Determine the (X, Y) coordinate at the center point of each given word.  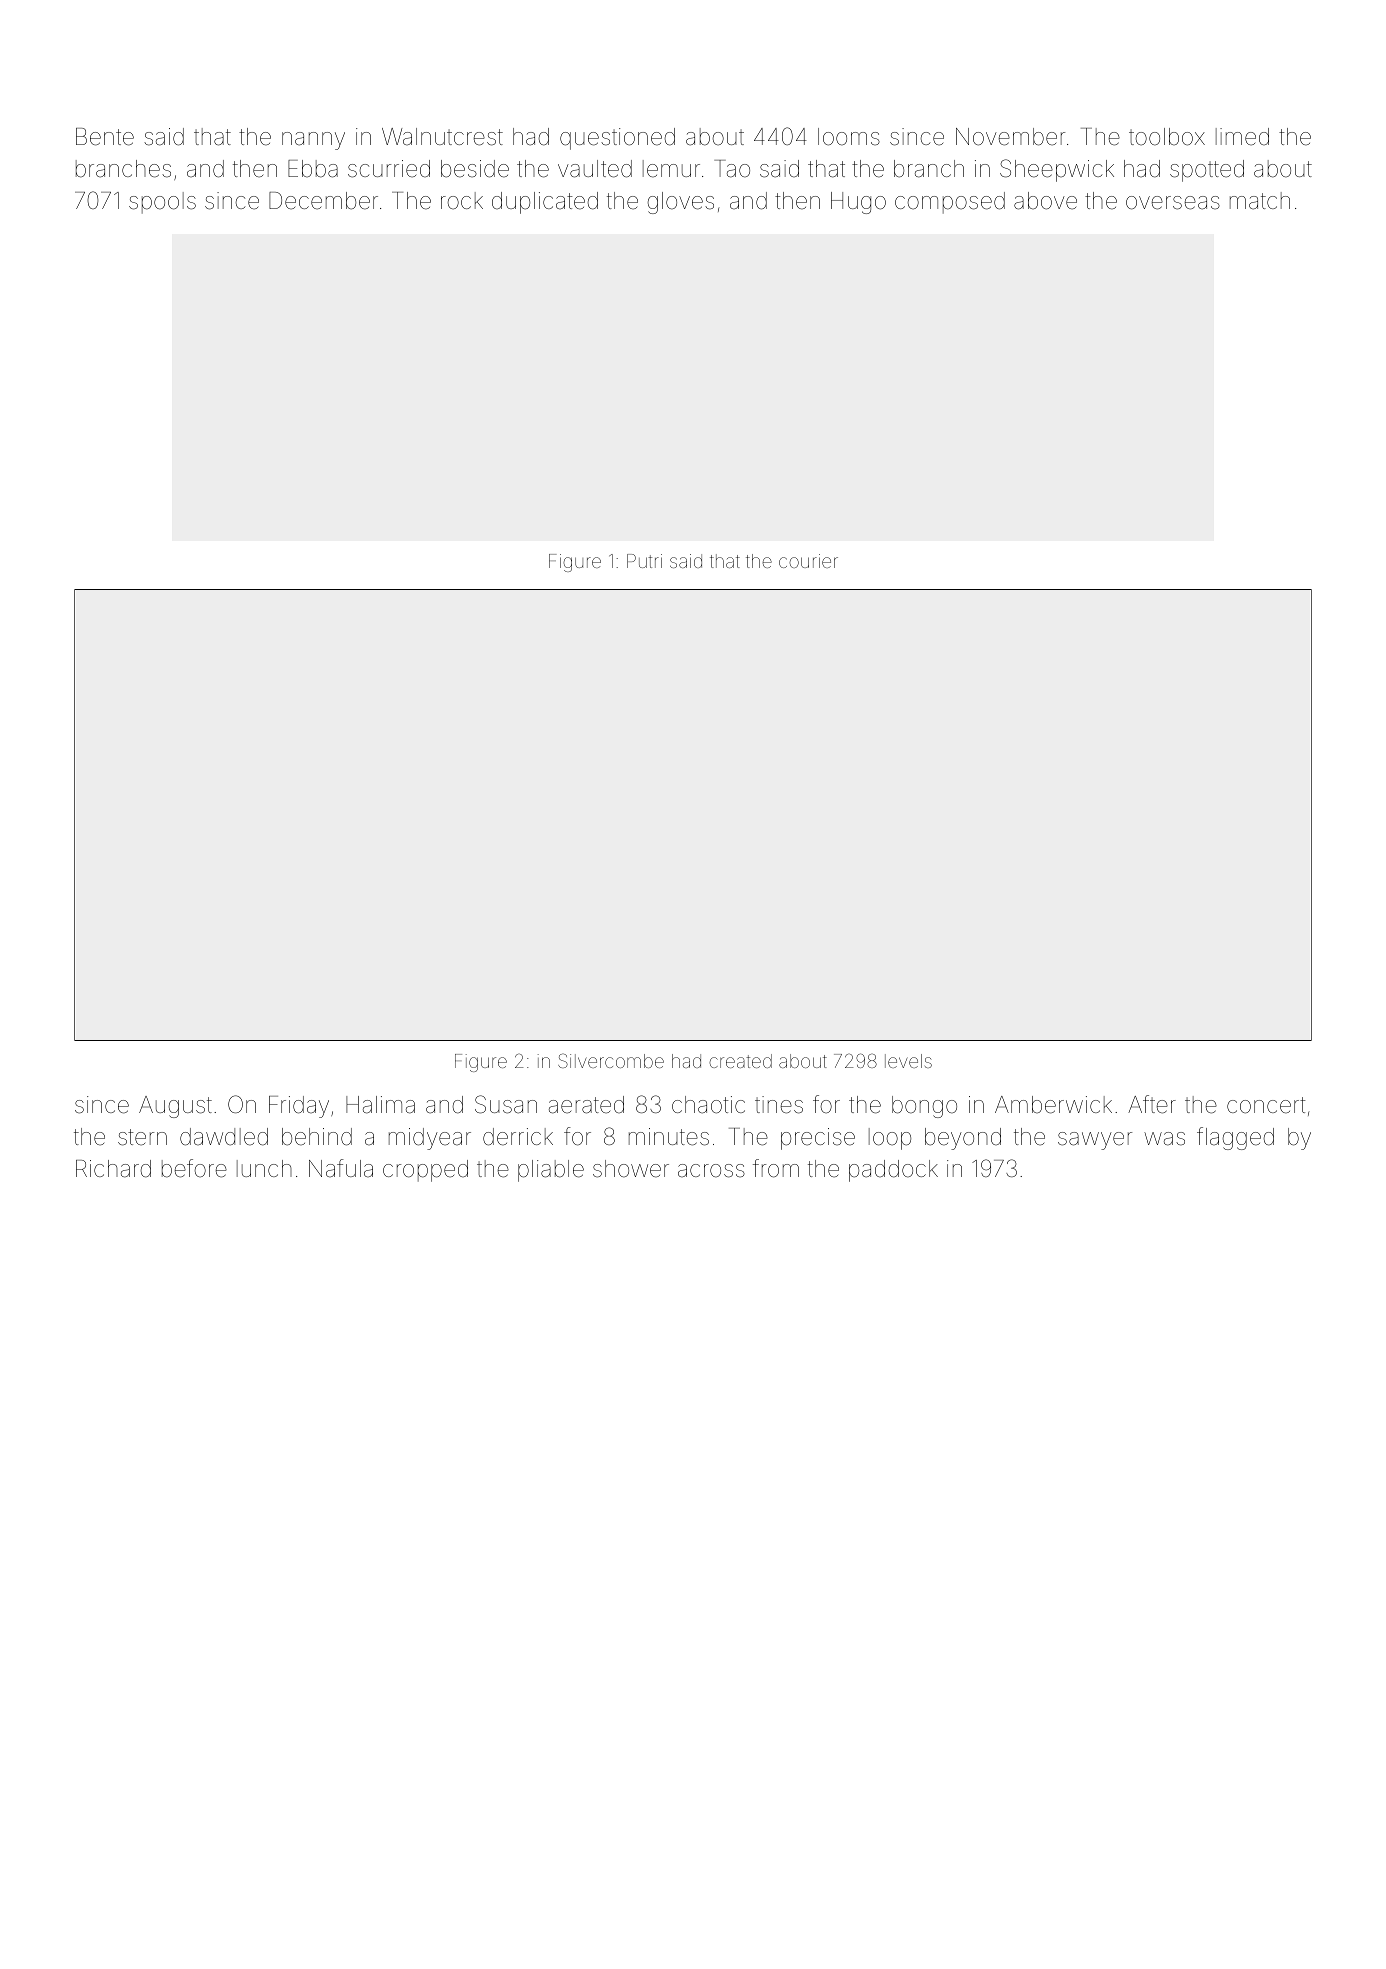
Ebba (313, 169)
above (1045, 201)
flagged (1235, 1138)
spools (162, 203)
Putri (644, 561)
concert (1266, 1105)
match (1260, 201)
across (711, 1171)
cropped (425, 1171)
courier (808, 561)
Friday (299, 1107)
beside (475, 169)
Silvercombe (611, 1060)
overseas (1173, 203)
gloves (681, 203)
